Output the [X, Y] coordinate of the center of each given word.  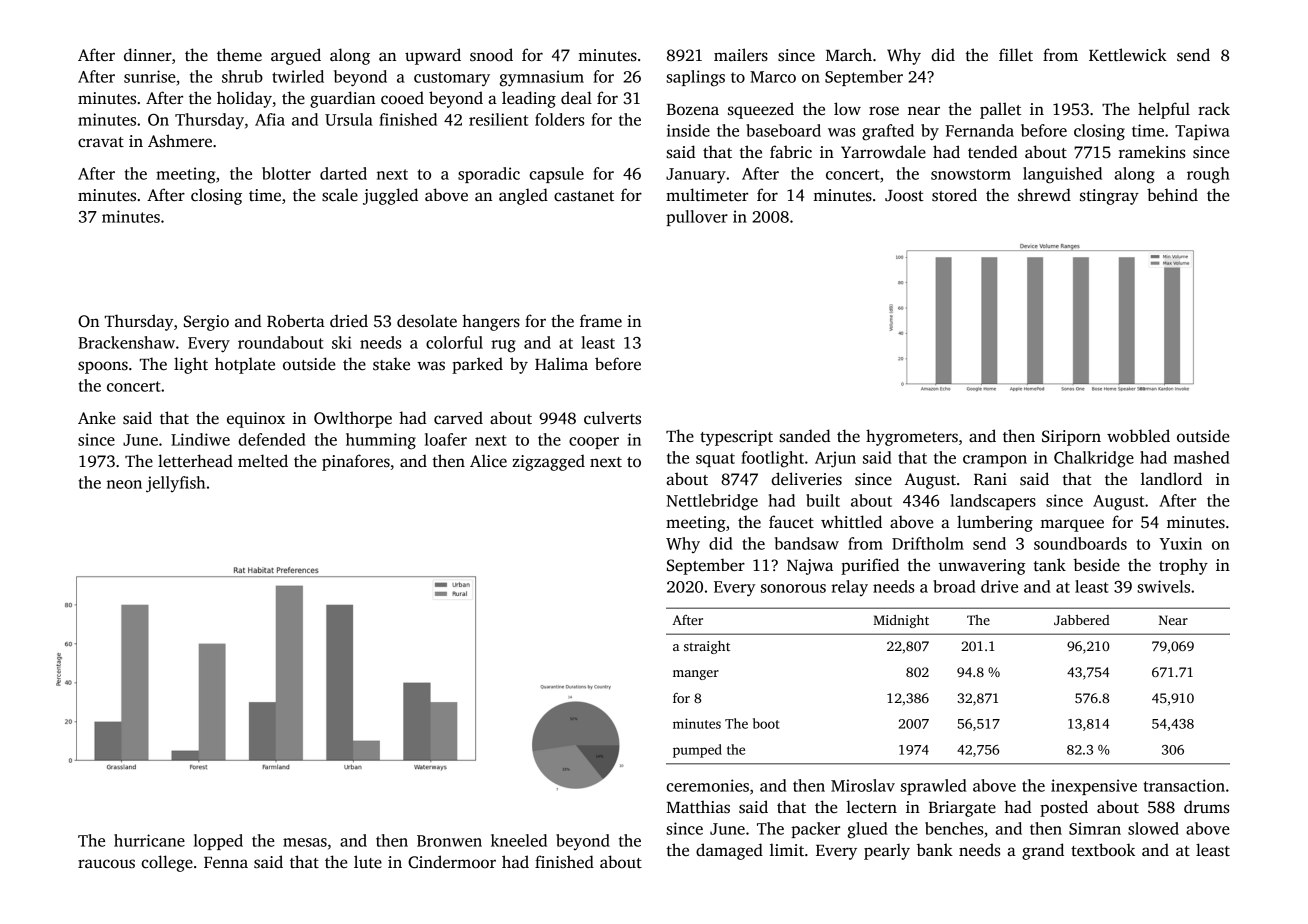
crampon [995, 461]
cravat [101, 142]
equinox [256, 420]
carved [458, 417]
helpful [1164, 110]
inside [688, 130]
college [167, 863]
